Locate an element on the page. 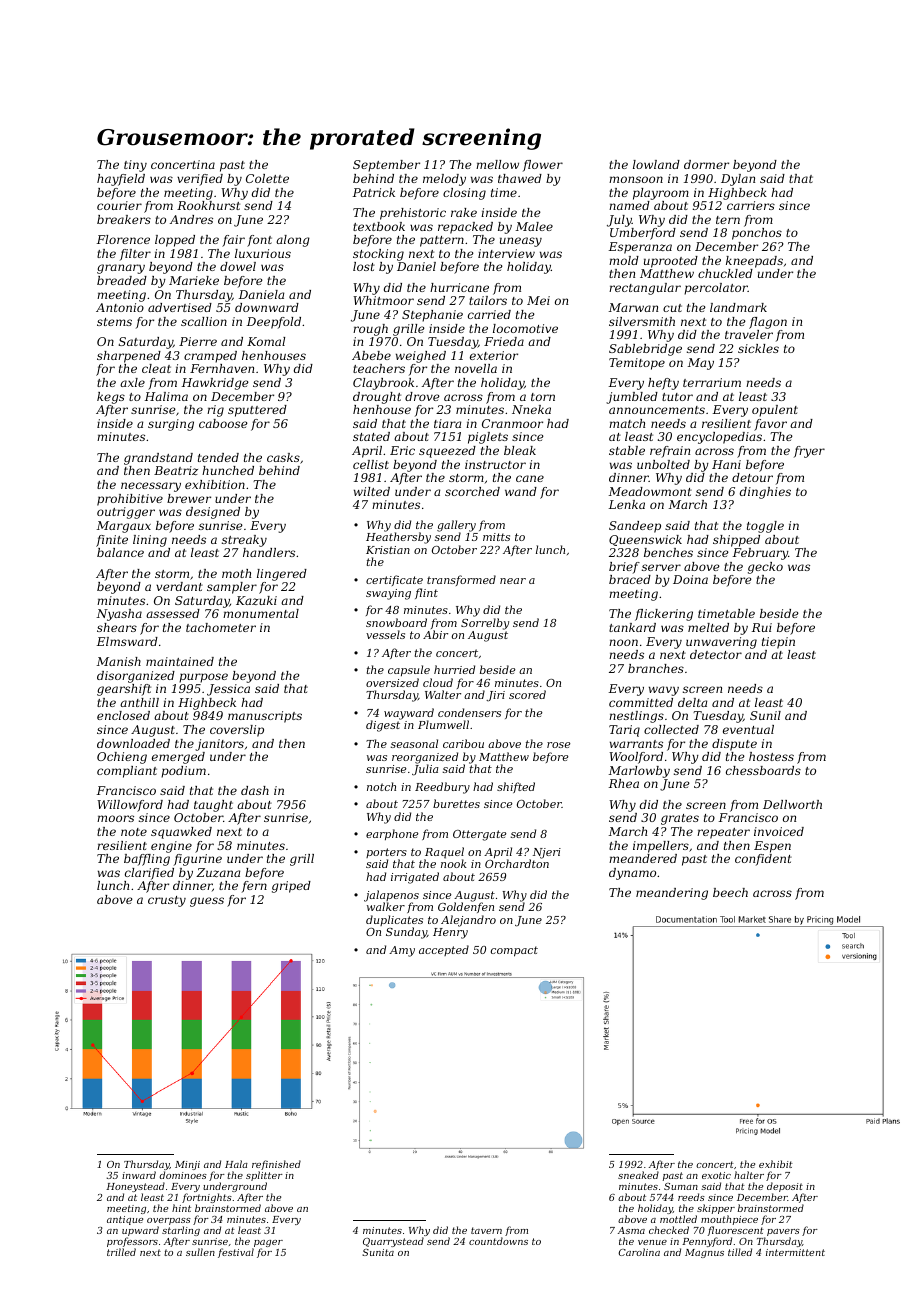 The width and height of the document is (924, 1308). purpose is located at coordinates (203, 678).
